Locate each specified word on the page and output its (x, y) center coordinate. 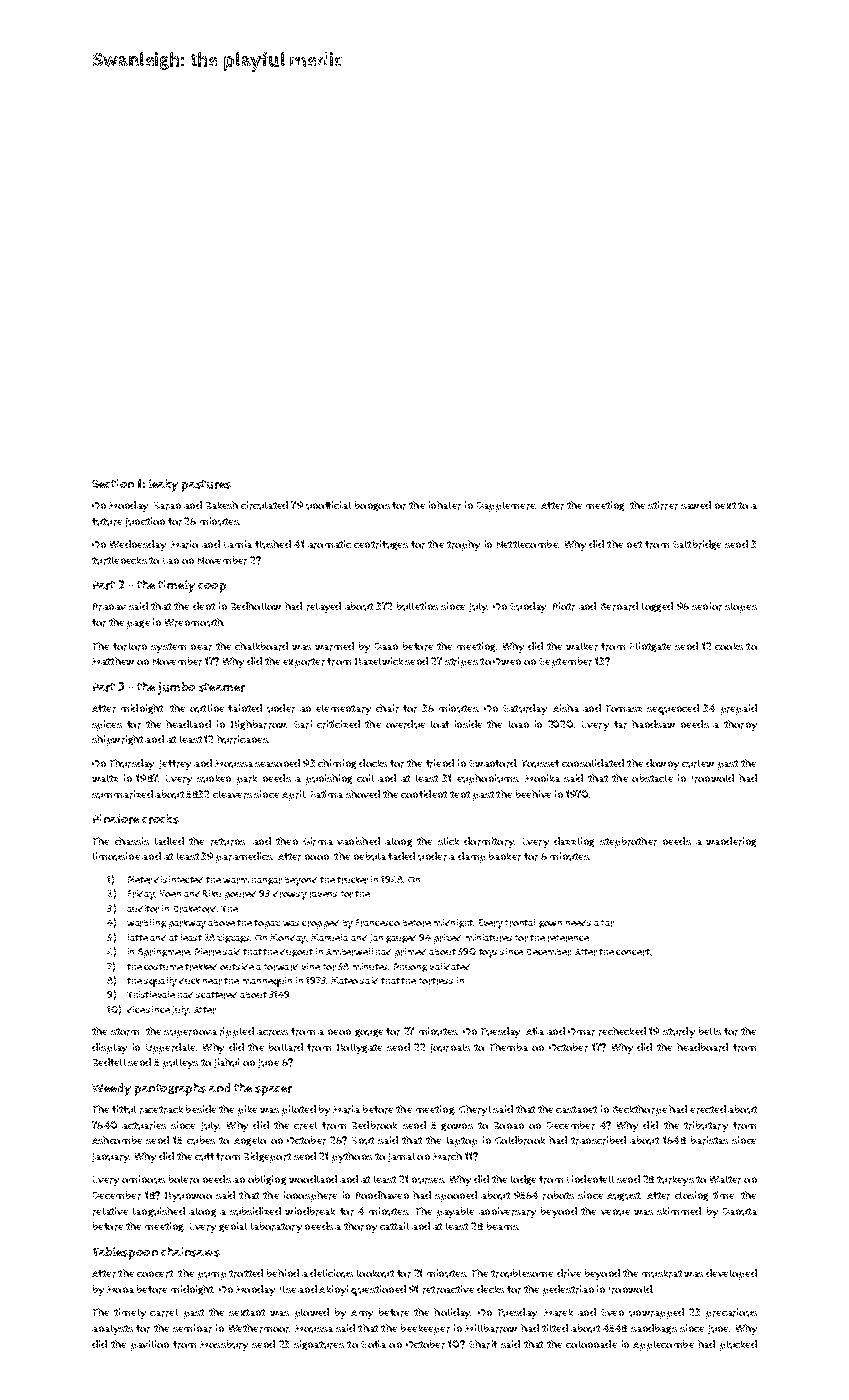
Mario (184, 544)
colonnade (591, 1344)
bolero (184, 1179)
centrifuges (381, 545)
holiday (452, 1313)
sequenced (673, 709)
